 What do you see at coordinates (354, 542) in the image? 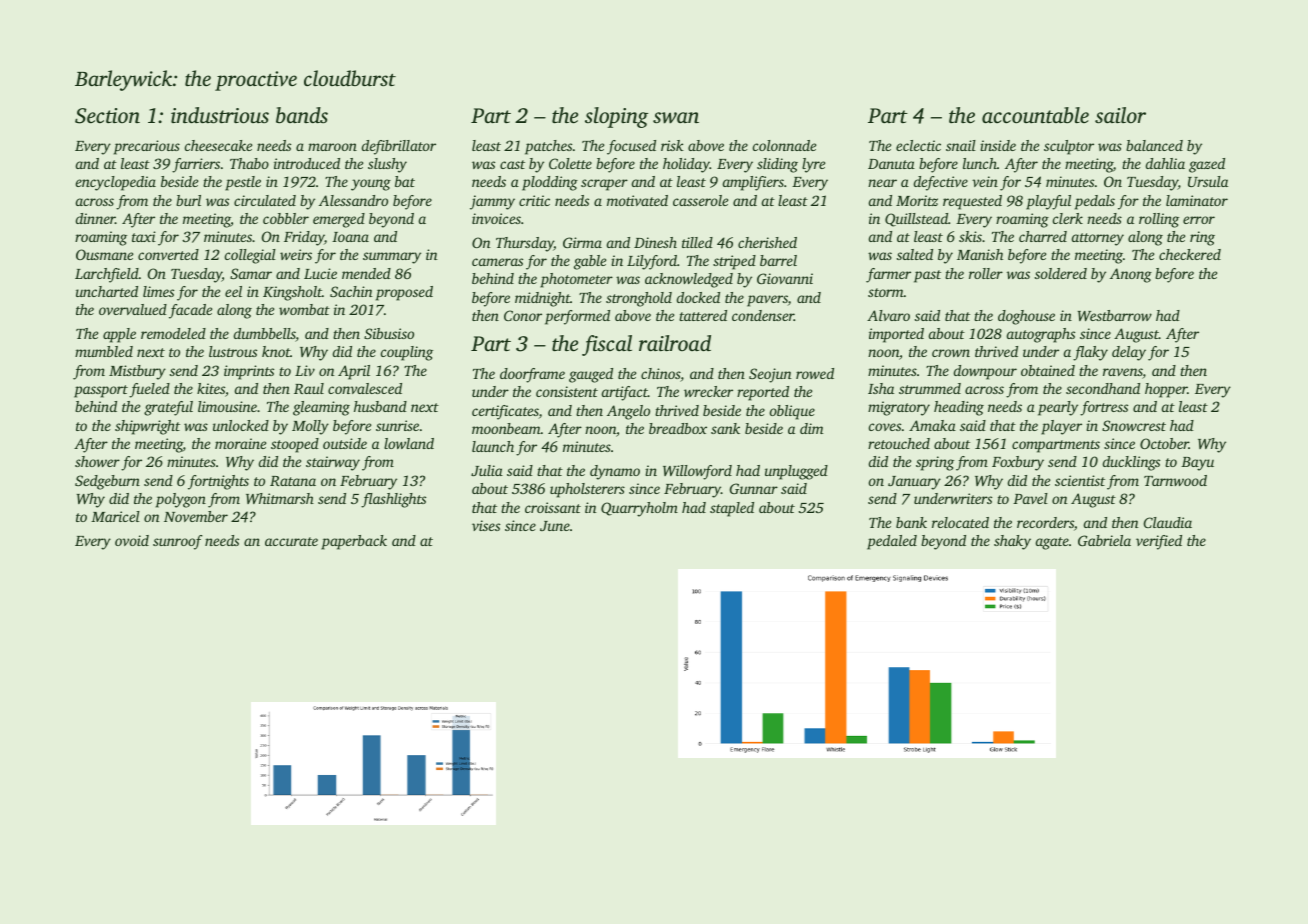
I see `paperback` at bounding box center [354, 542].
